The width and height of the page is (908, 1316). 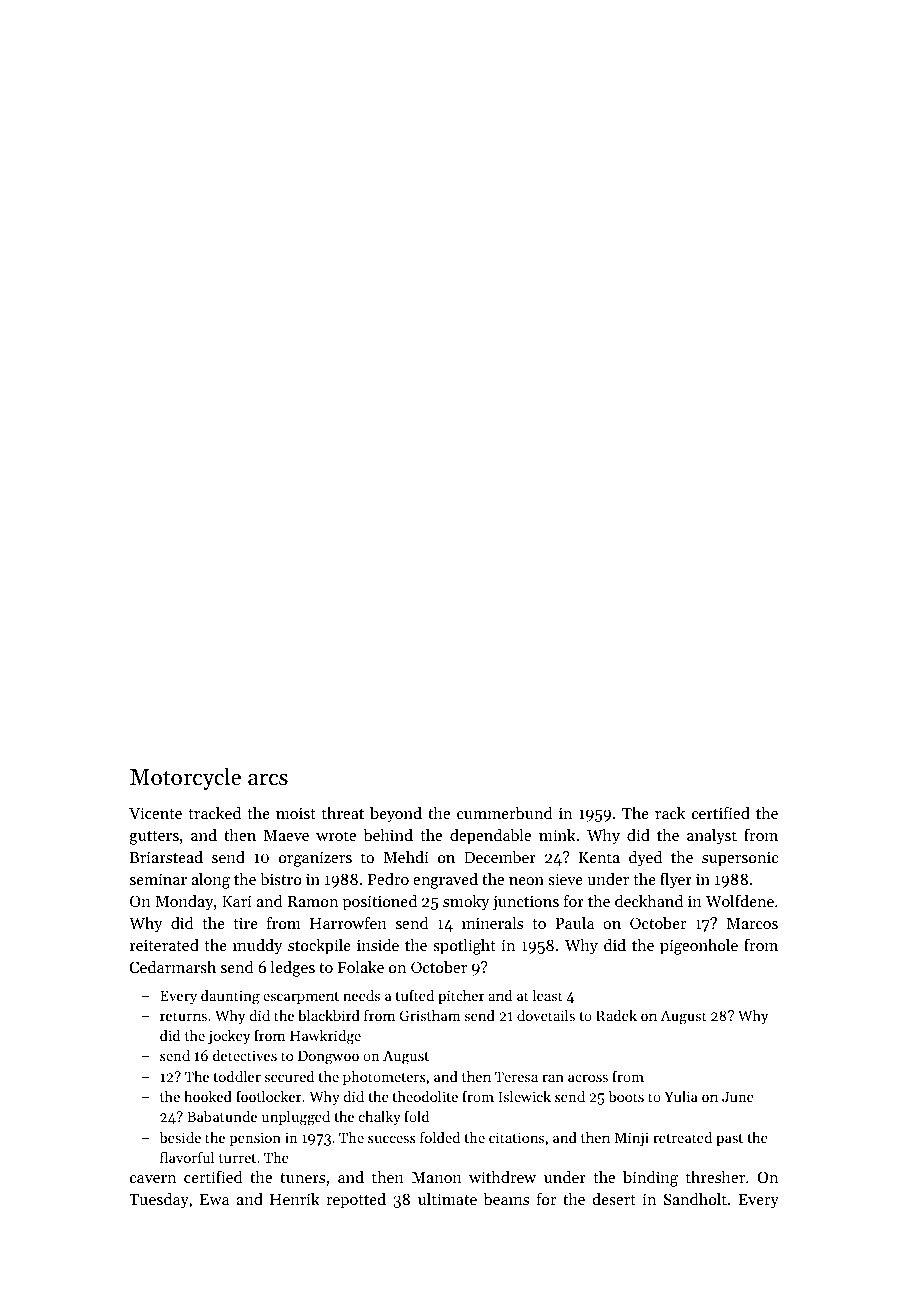 I want to click on detectives, so click(x=245, y=1055).
